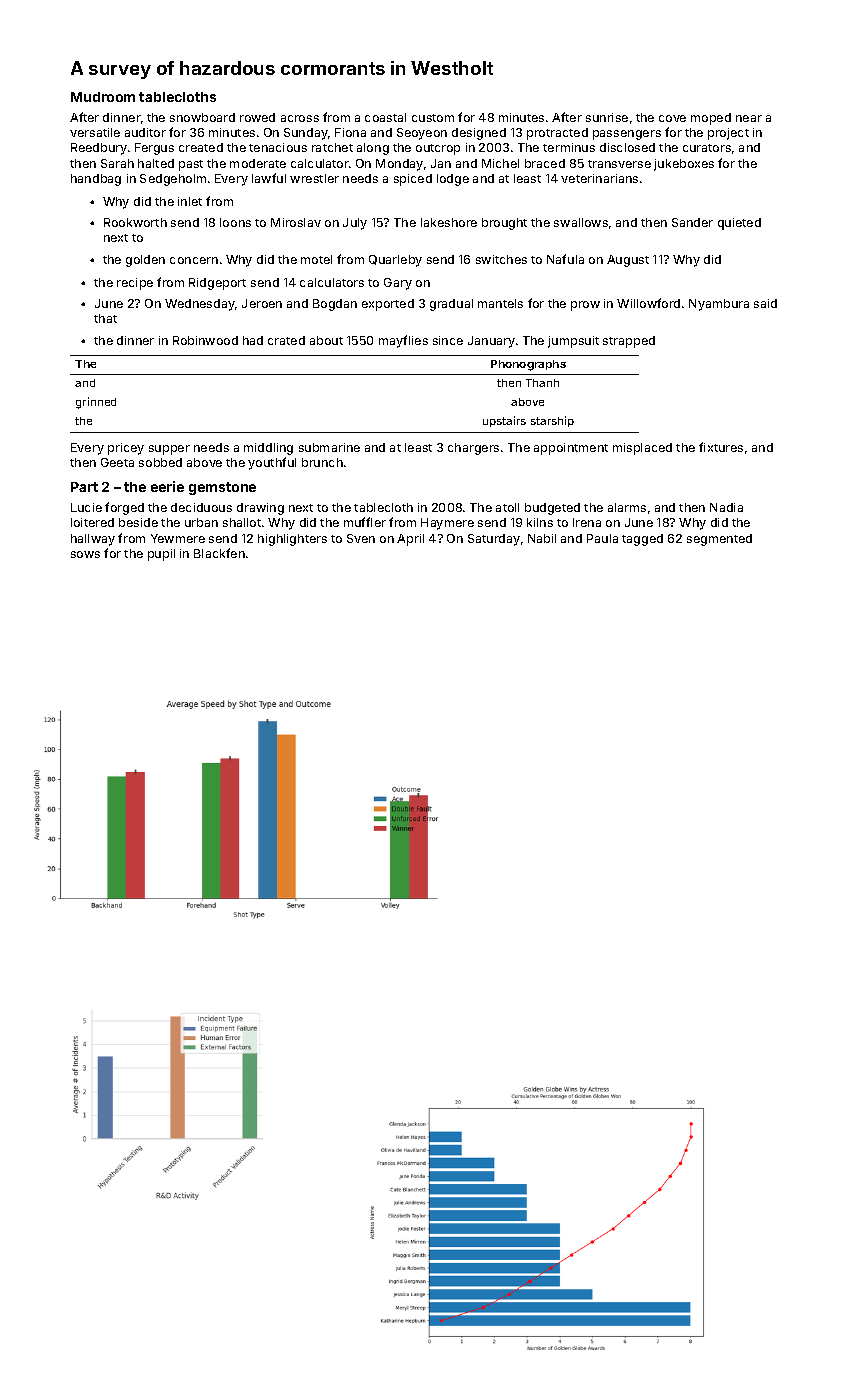  I want to click on drawing, so click(260, 509).
